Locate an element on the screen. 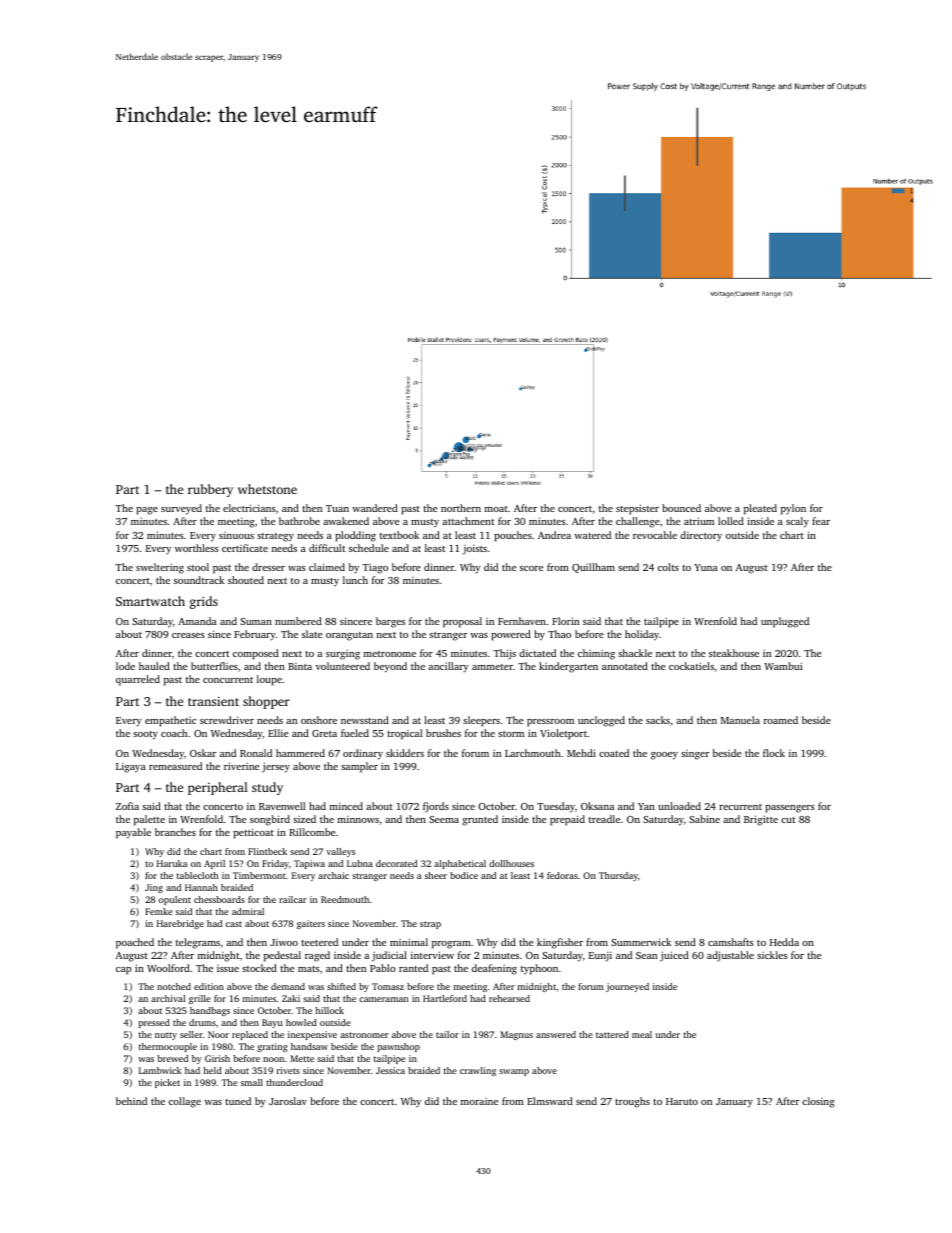 This screenshot has width=952, height=1233. answered is located at coordinates (556, 1034).
